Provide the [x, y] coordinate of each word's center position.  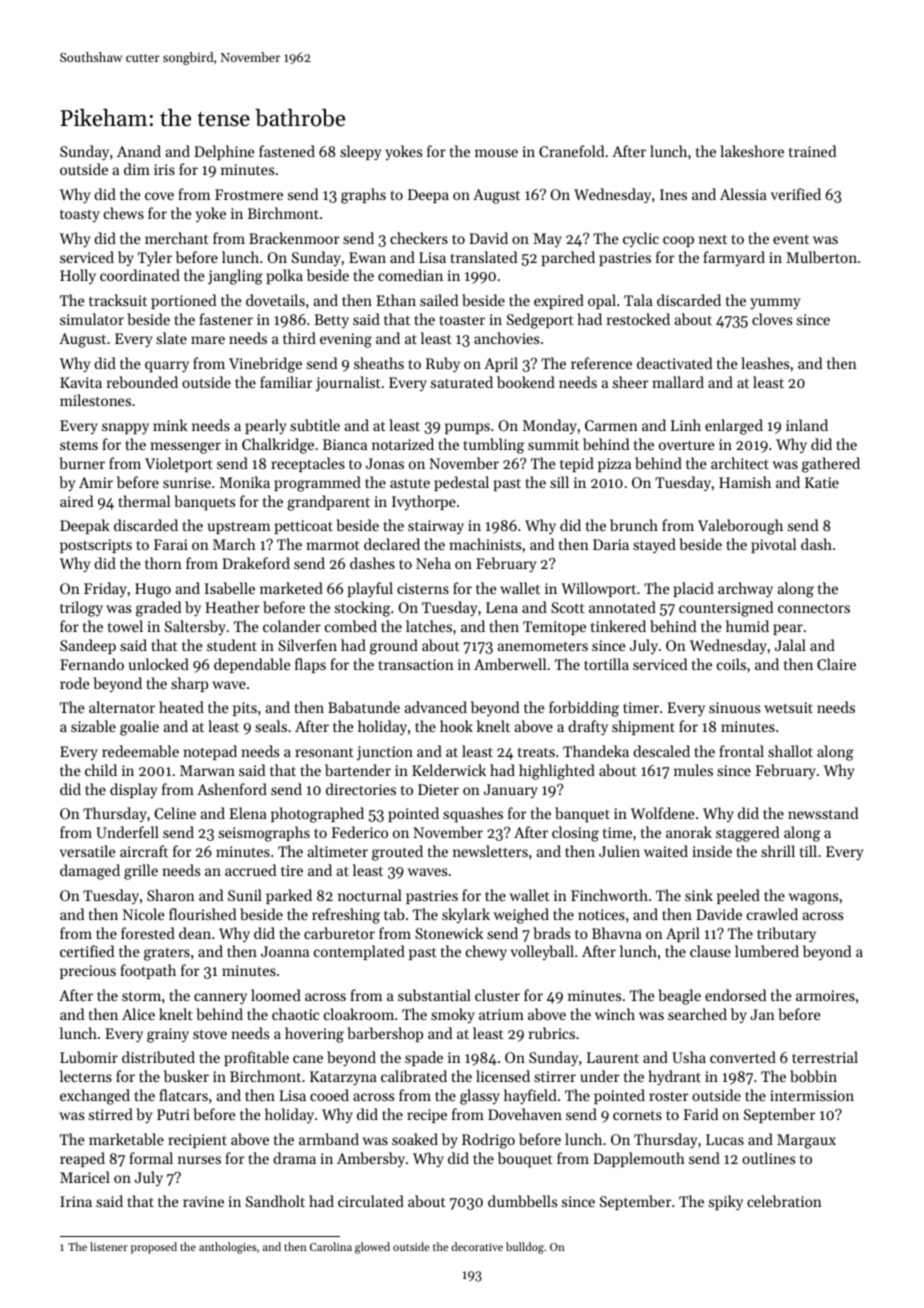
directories [361, 789]
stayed [654, 546]
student [232, 645]
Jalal [790, 645]
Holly [78, 277]
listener [109, 1246]
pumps [467, 428]
